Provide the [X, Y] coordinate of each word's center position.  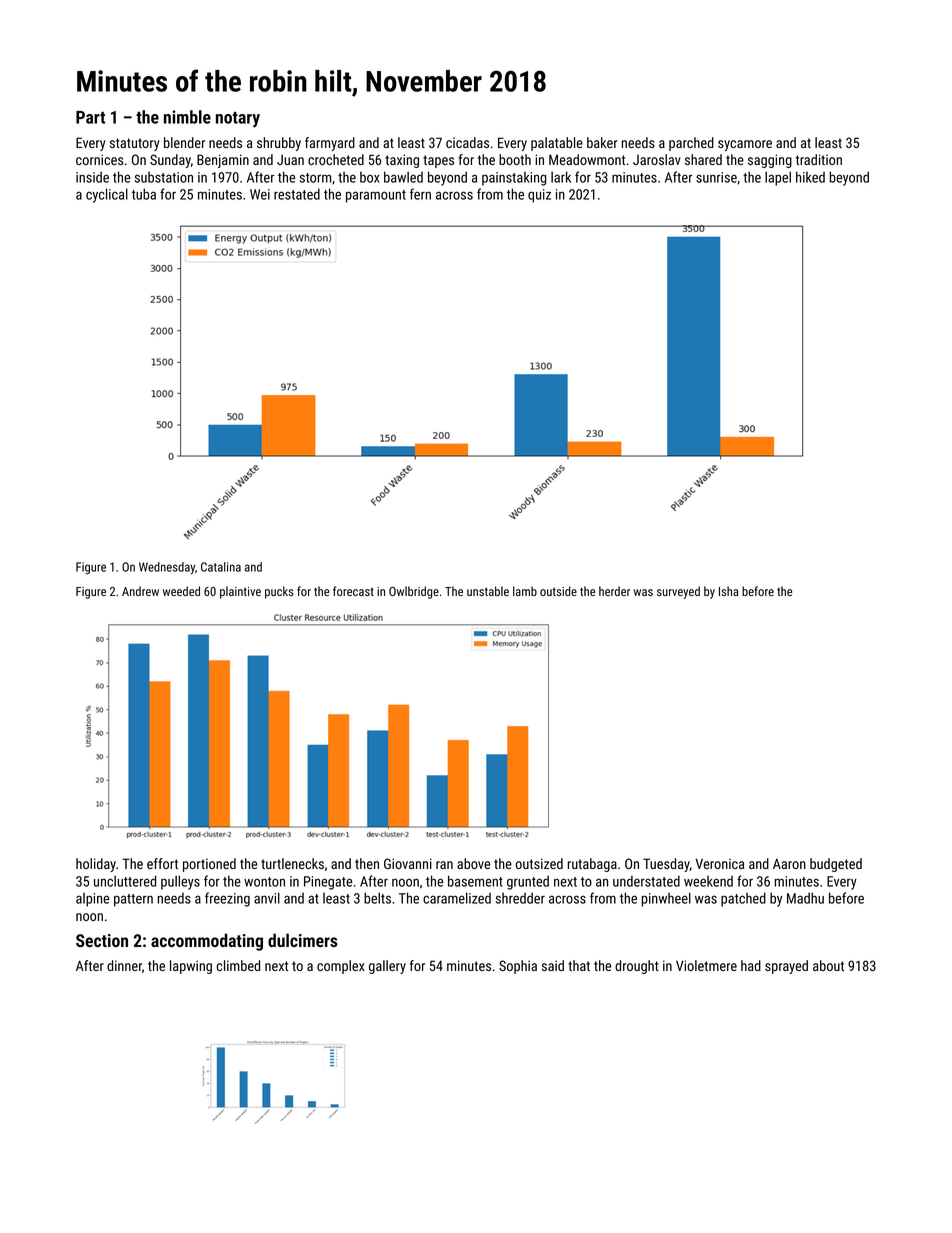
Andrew [140, 591]
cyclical [107, 195]
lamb [525, 591]
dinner [124, 965]
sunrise [716, 177]
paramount [376, 196]
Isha [728, 591]
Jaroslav [657, 159]
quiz [539, 196]
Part [90, 117]
